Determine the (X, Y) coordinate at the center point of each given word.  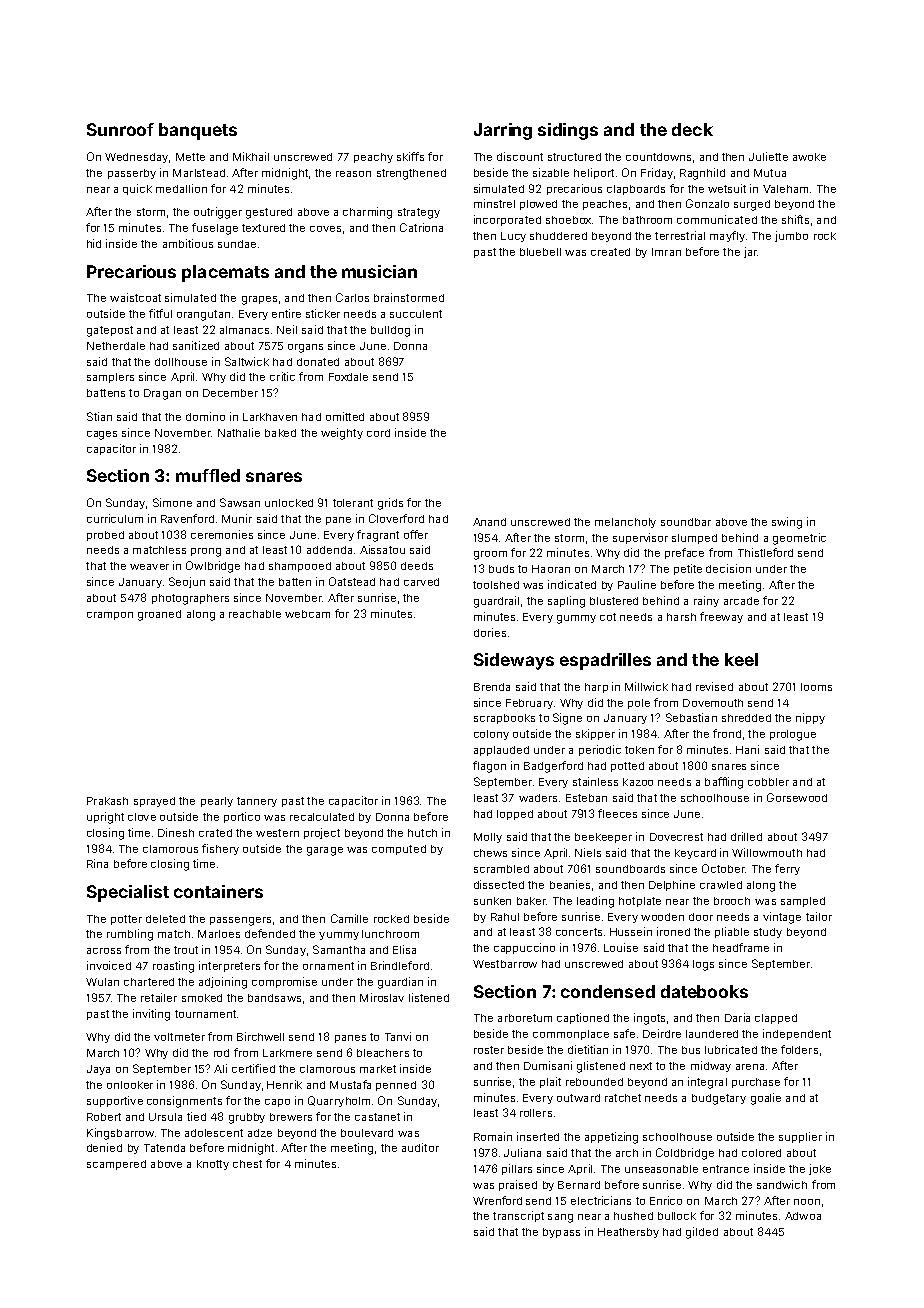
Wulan (102, 982)
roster (489, 1050)
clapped (776, 1019)
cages (102, 435)
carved (421, 582)
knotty (213, 1165)
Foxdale (348, 377)
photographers (190, 599)
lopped (515, 815)
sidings (568, 131)
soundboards (630, 869)
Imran (666, 252)
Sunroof (120, 129)
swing (787, 523)
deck (692, 129)
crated (215, 833)
